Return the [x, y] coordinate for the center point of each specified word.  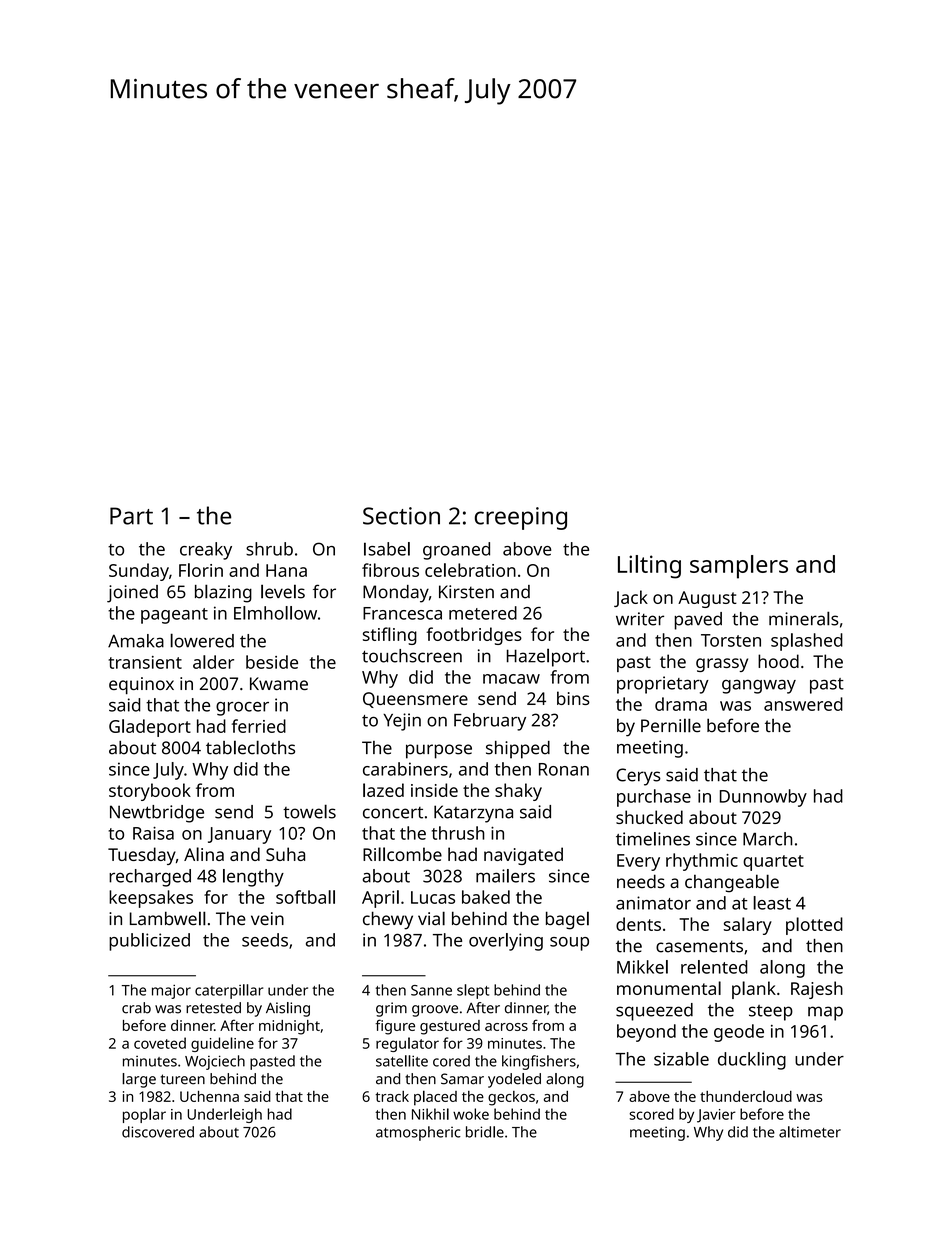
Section [401, 516]
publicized [149, 942]
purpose [439, 751]
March [767, 839]
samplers [739, 567]
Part [131, 516]
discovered [158, 1132]
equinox [141, 685]
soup [569, 944]
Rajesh [817, 990]
